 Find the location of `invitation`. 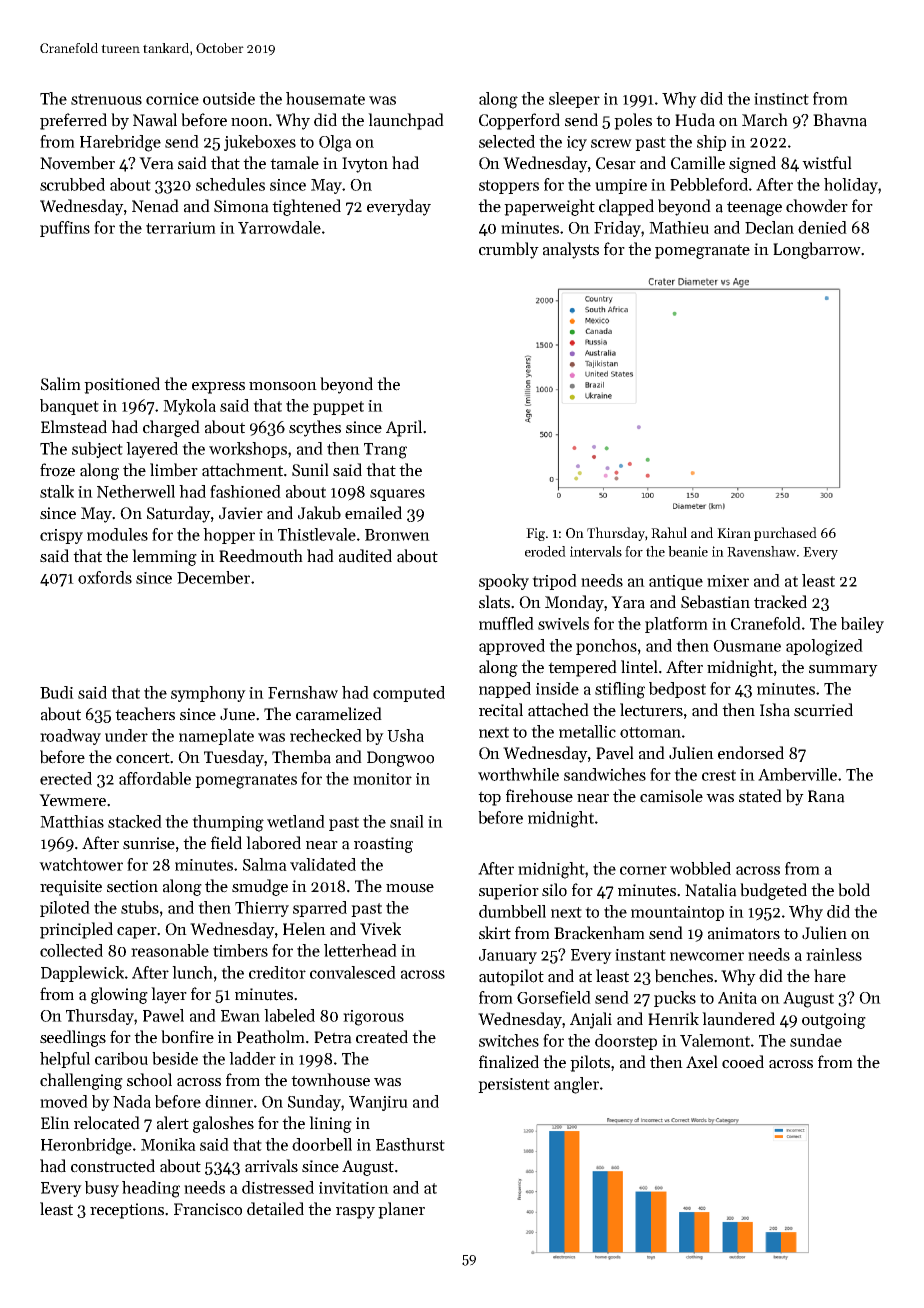

invitation is located at coordinates (354, 1188).
